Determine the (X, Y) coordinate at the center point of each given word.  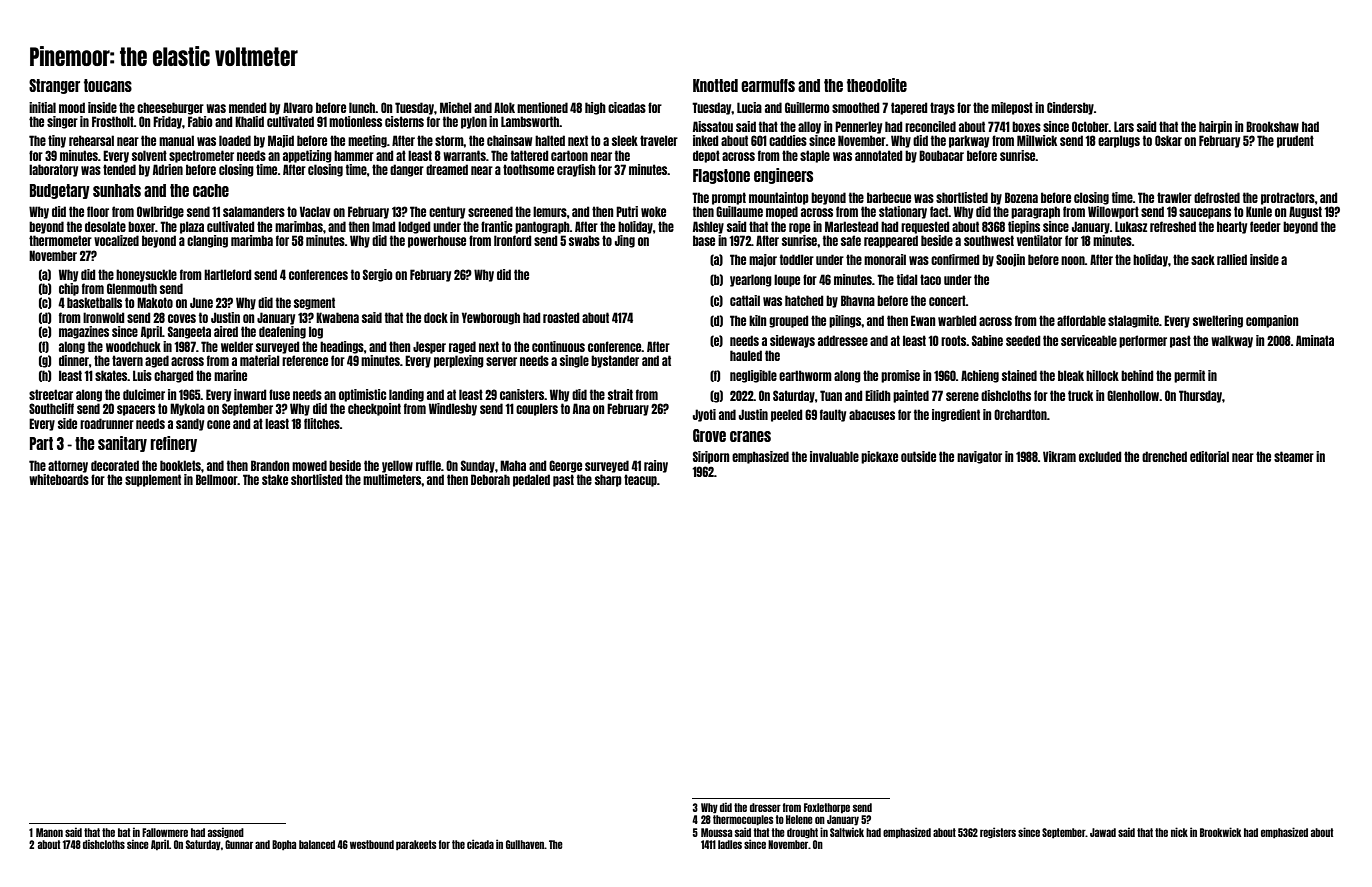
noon (1073, 260)
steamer (1294, 456)
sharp (608, 480)
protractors (1288, 198)
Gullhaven (525, 844)
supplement (153, 480)
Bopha (284, 845)
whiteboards (59, 479)
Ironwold (104, 317)
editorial (1209, 456)
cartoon (569, 155)
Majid (281, 141)
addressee (843, 340)
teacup (640, 480)
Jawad (1103, 832)
